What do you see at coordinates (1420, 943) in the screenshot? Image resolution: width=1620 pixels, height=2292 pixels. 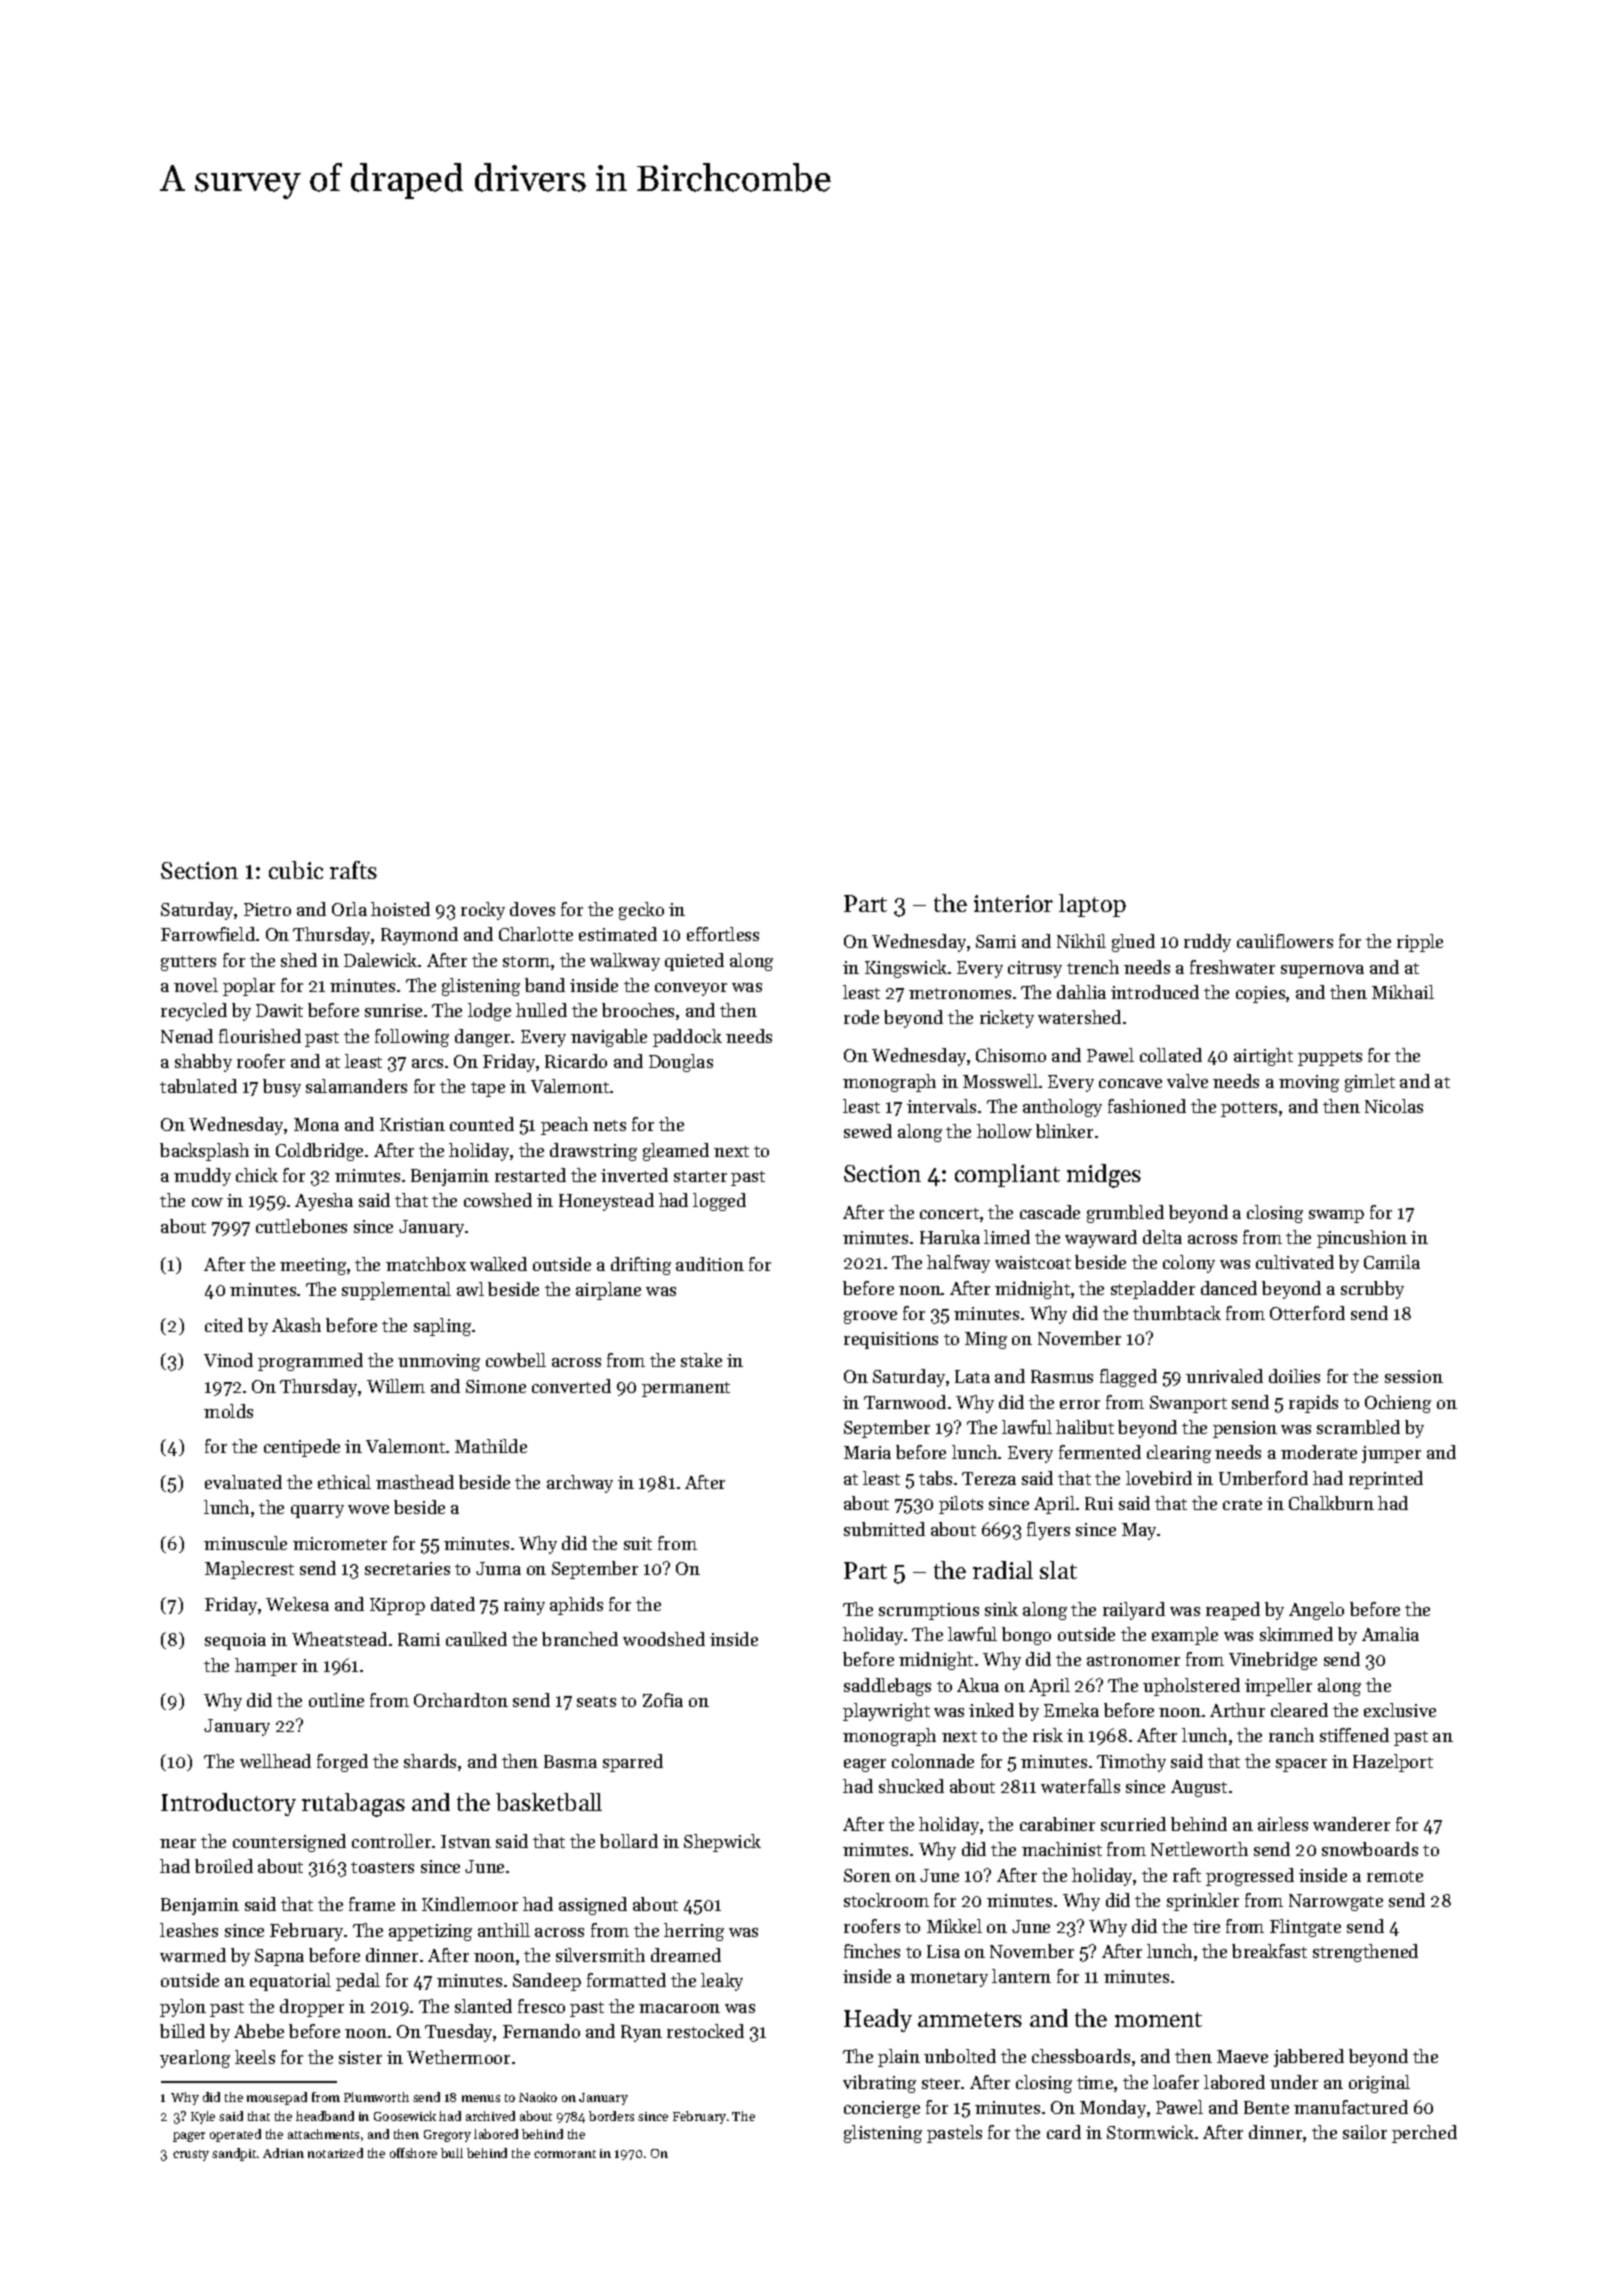 I see `ripple` at bounding box center [1420, 943].
